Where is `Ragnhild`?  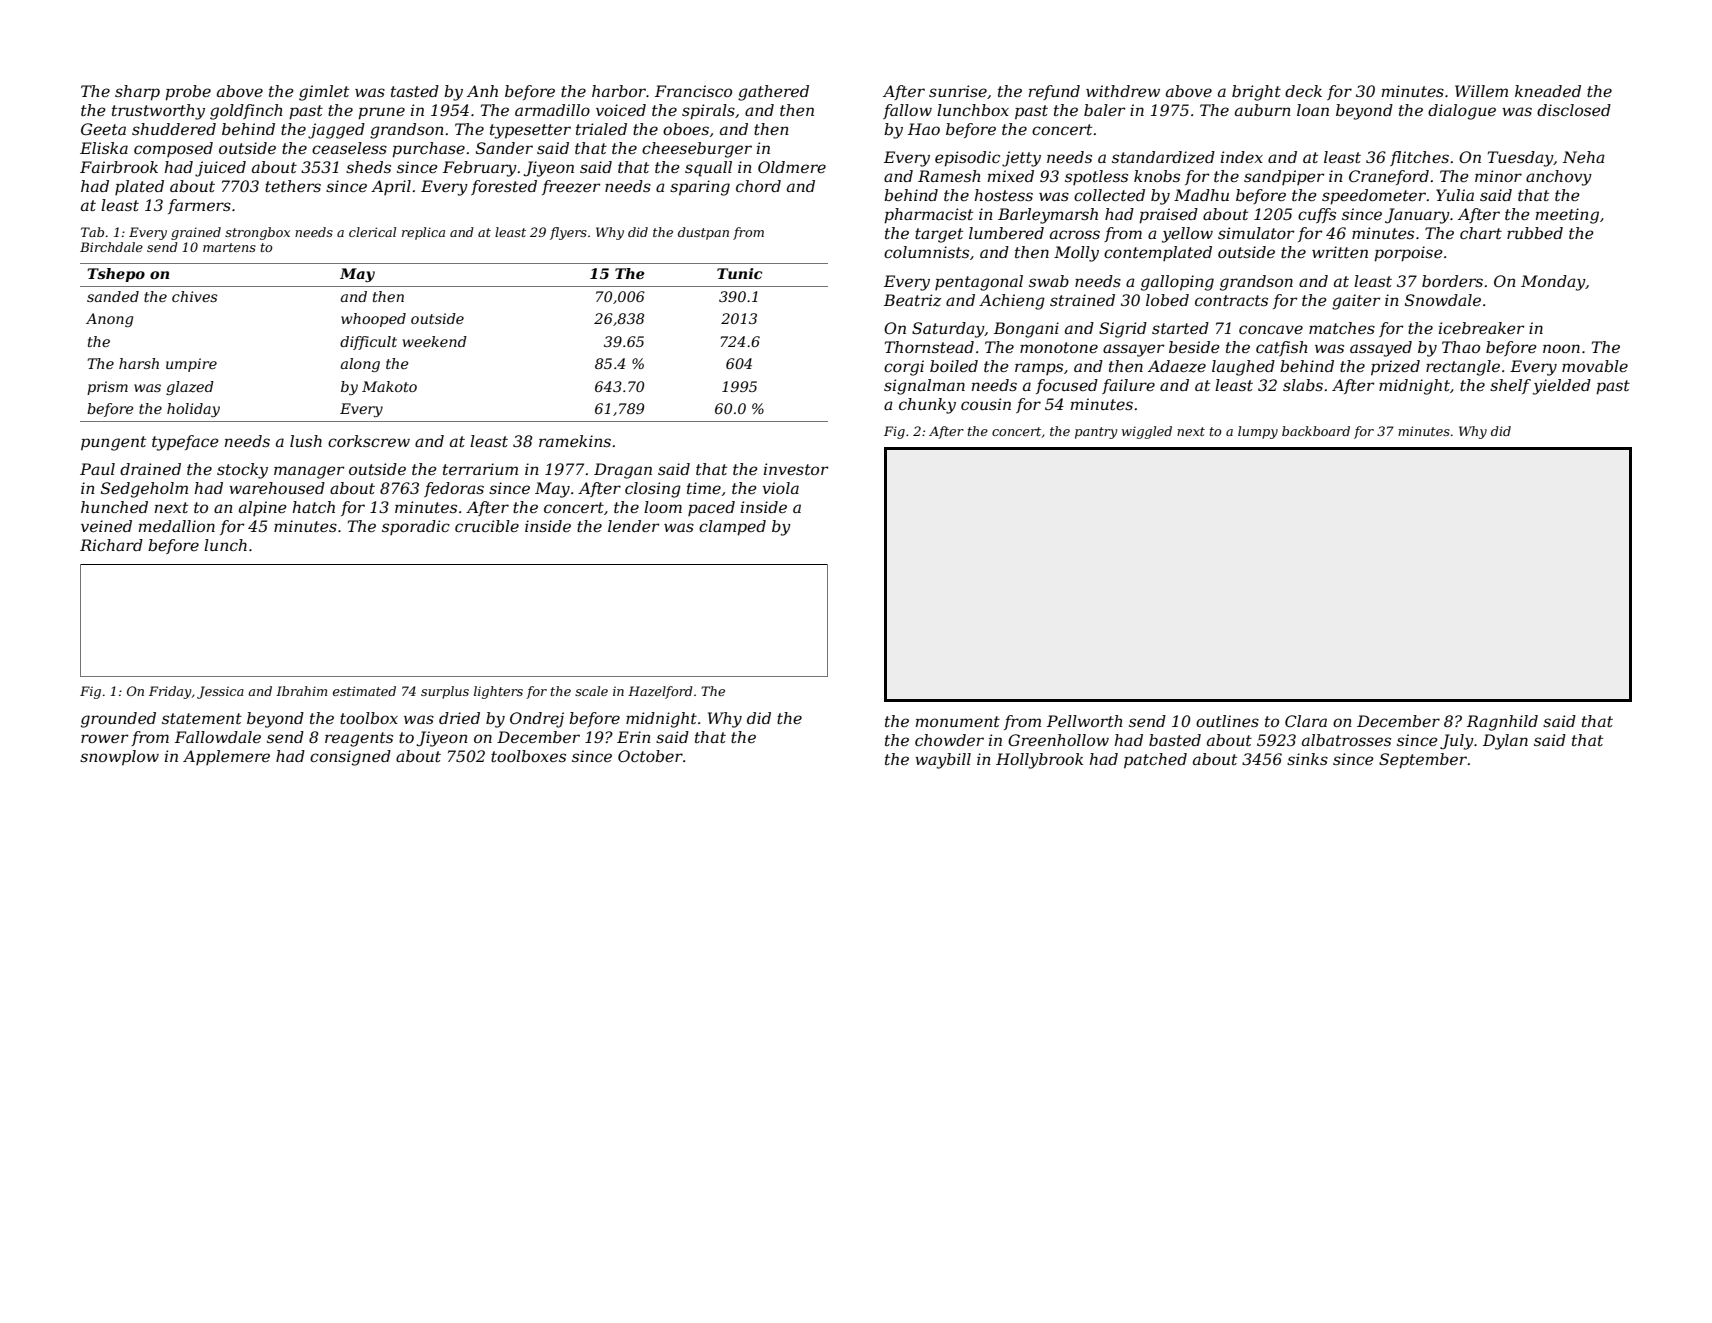 Ragnhild is located at coordinates (1502, 723).
